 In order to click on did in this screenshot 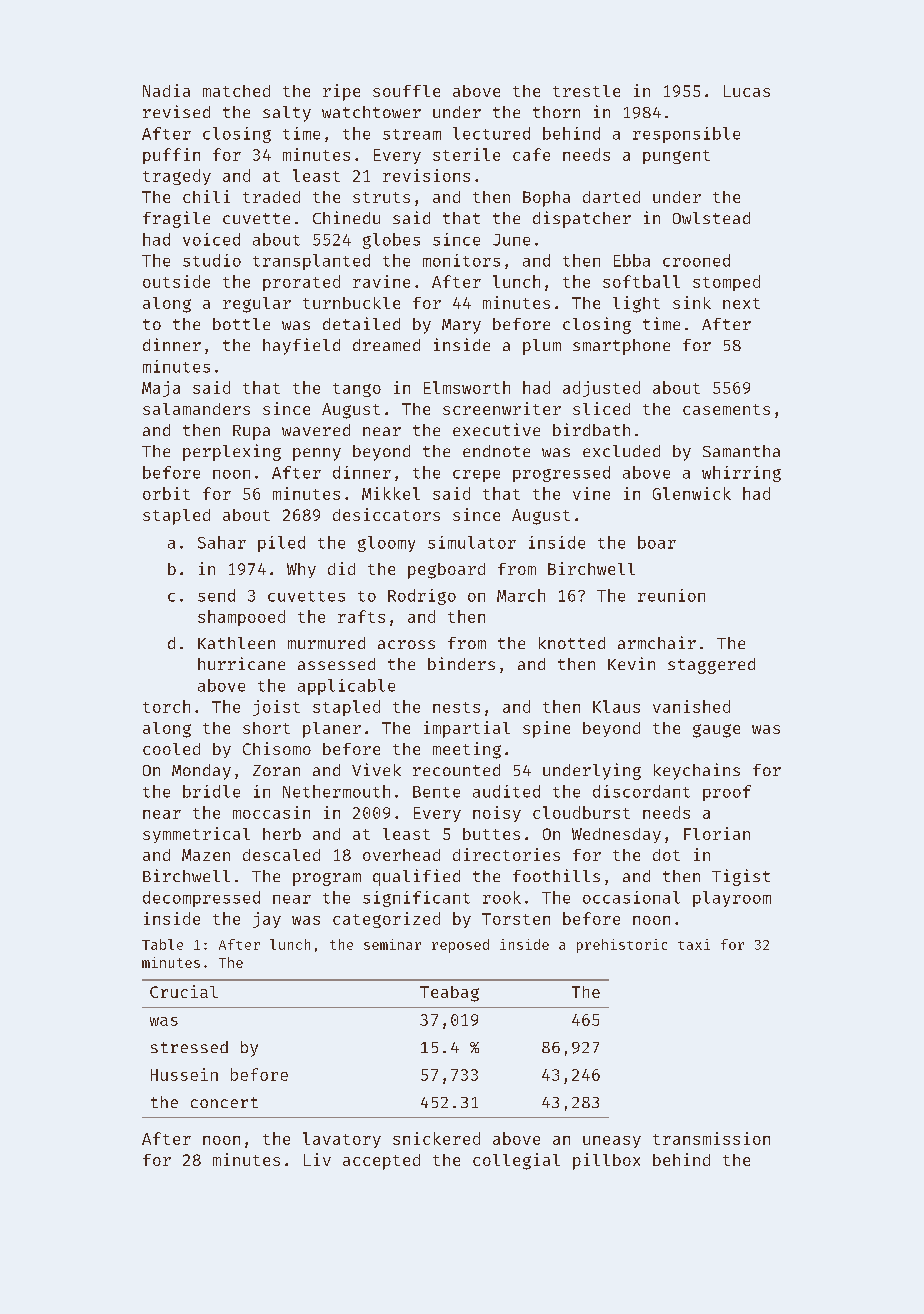, I will do `click(341, 568)`.
